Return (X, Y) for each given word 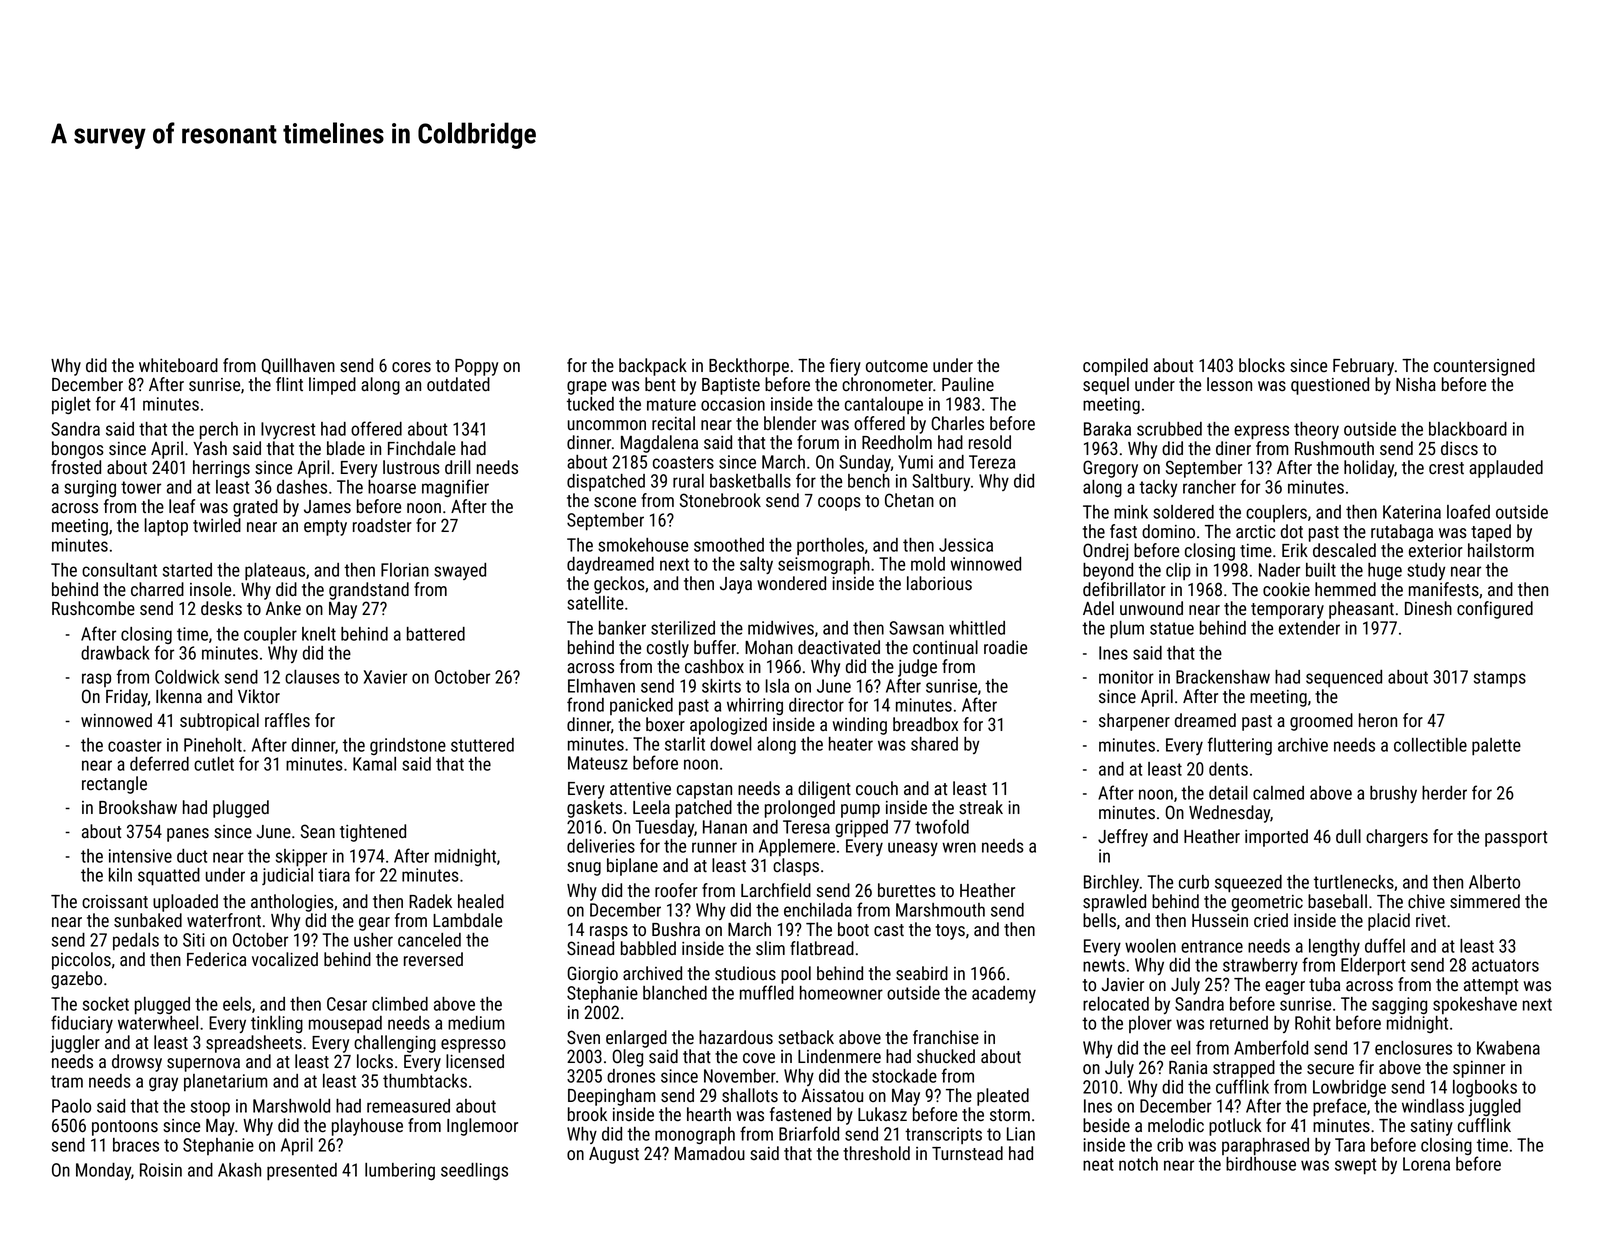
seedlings (474, 1171)
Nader (1279, 570)
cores (411, 367)
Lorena (1426, 1164)
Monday (103, 1171)
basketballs (750, 481)
